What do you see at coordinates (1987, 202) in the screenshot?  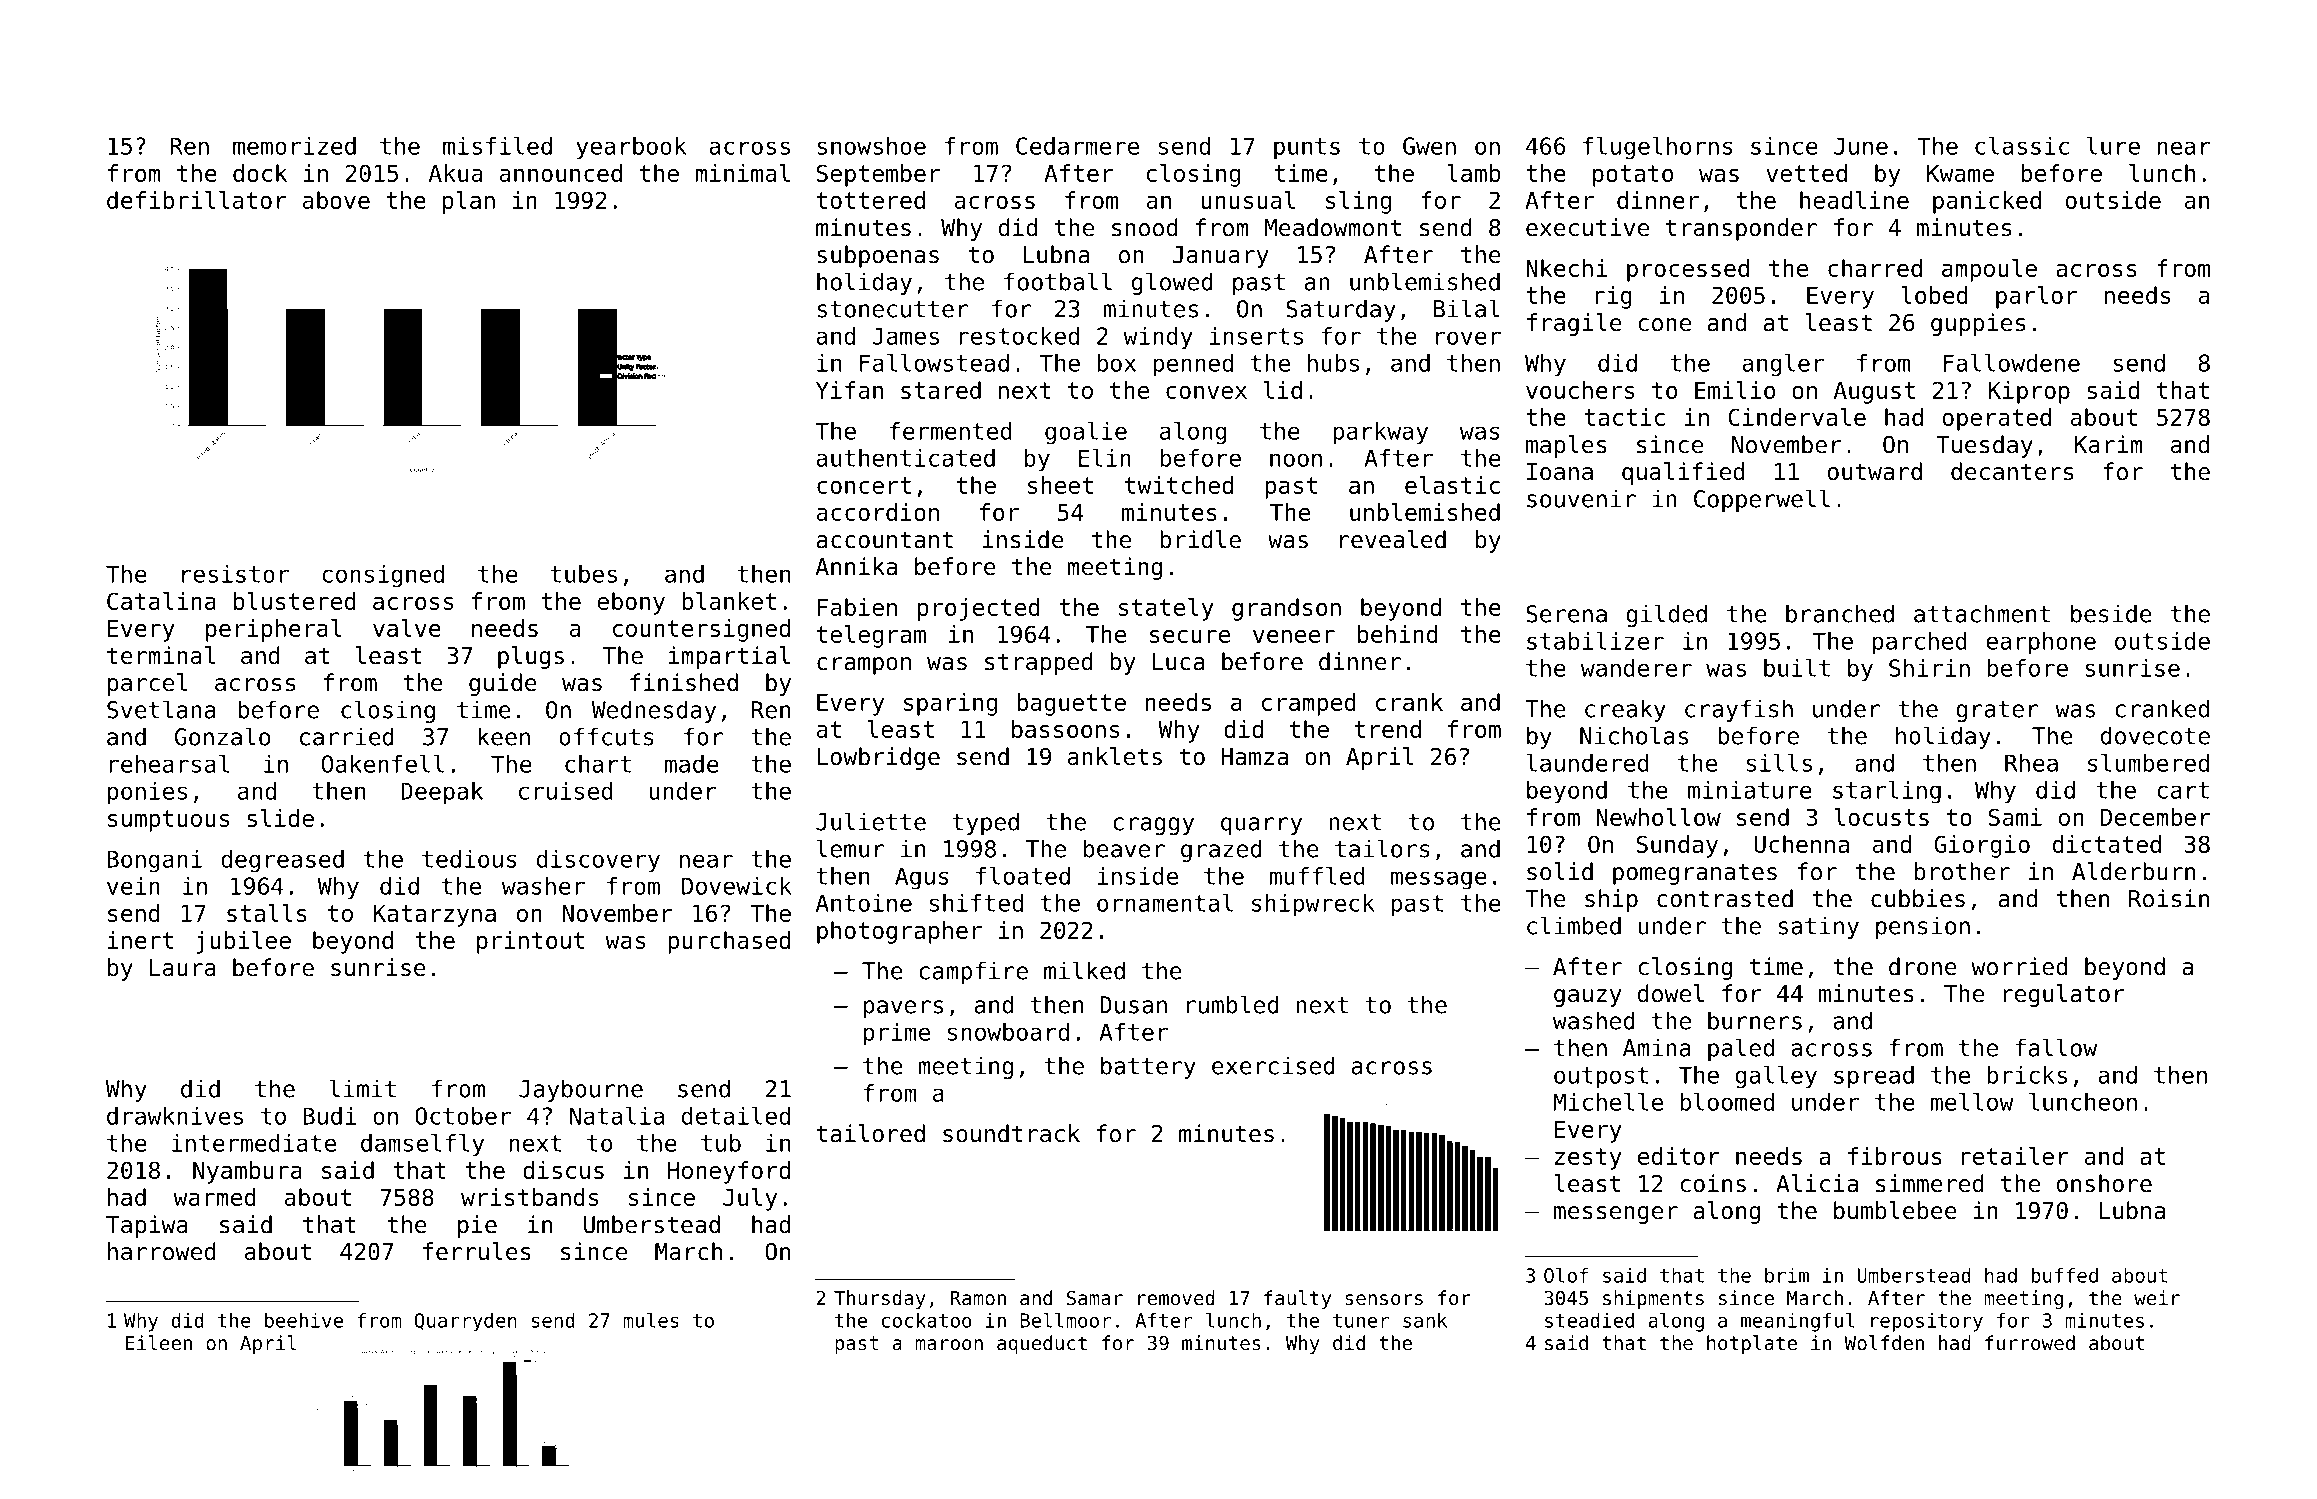 I see `panicked` at bounding box center [1987, 202].
